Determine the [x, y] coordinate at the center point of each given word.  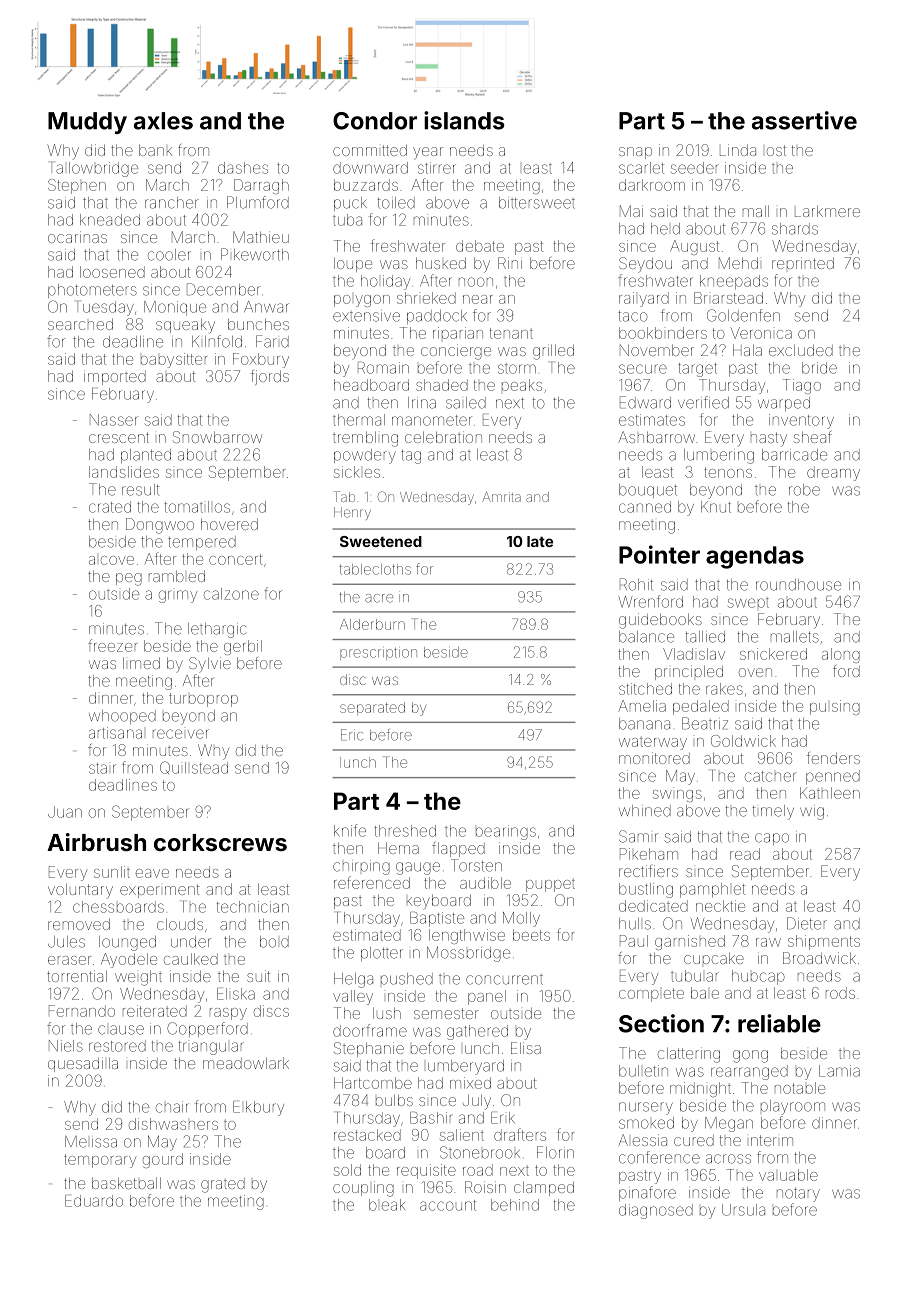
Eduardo [94, 1201]
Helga [353, 980]
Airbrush [96, 842]
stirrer [437, 168]
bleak [387, 1205]
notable [800, 1088]
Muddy [87, 123]
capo [772, 839]
